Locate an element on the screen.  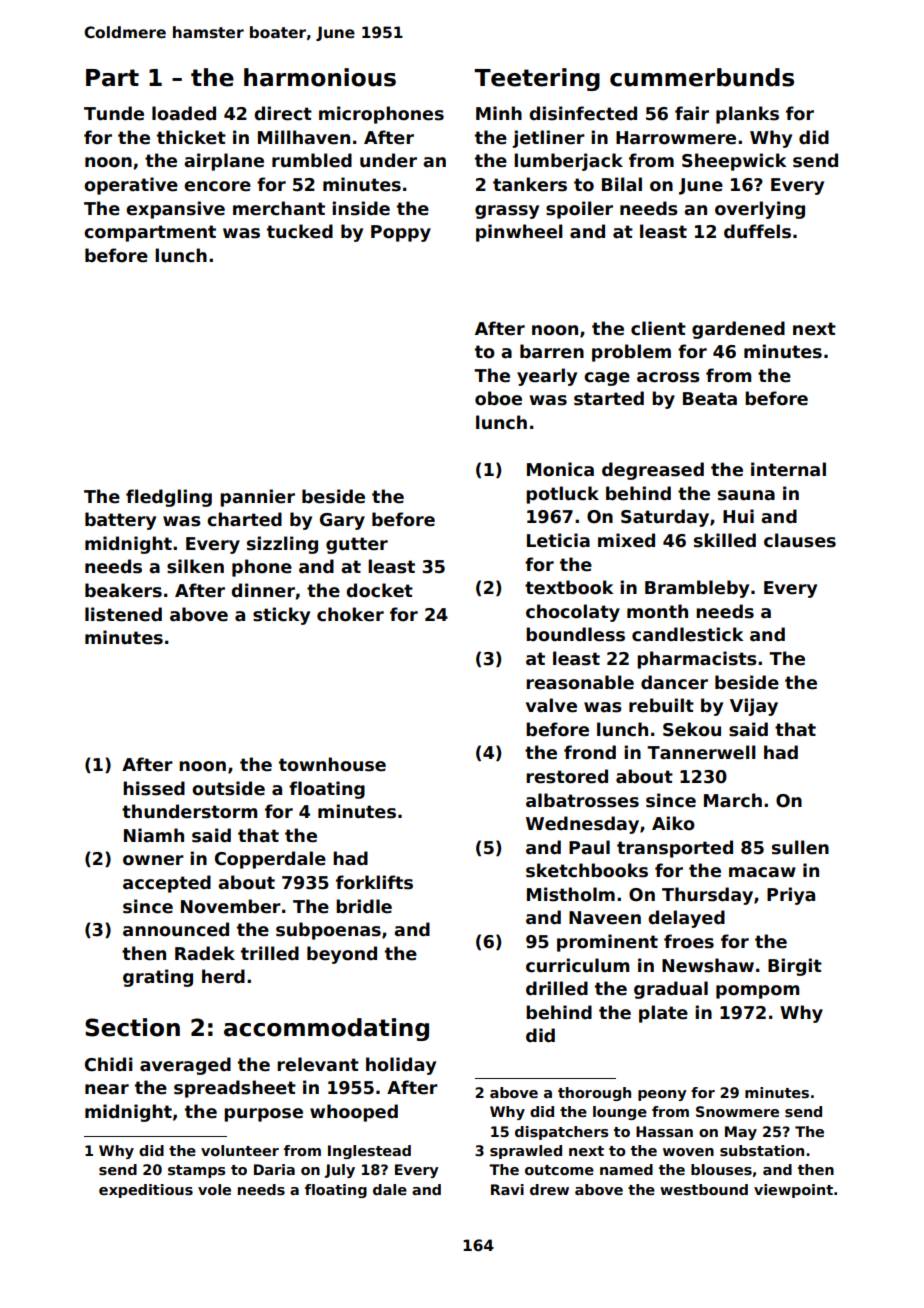
Chidi is located at coordinates (109, 1064).
